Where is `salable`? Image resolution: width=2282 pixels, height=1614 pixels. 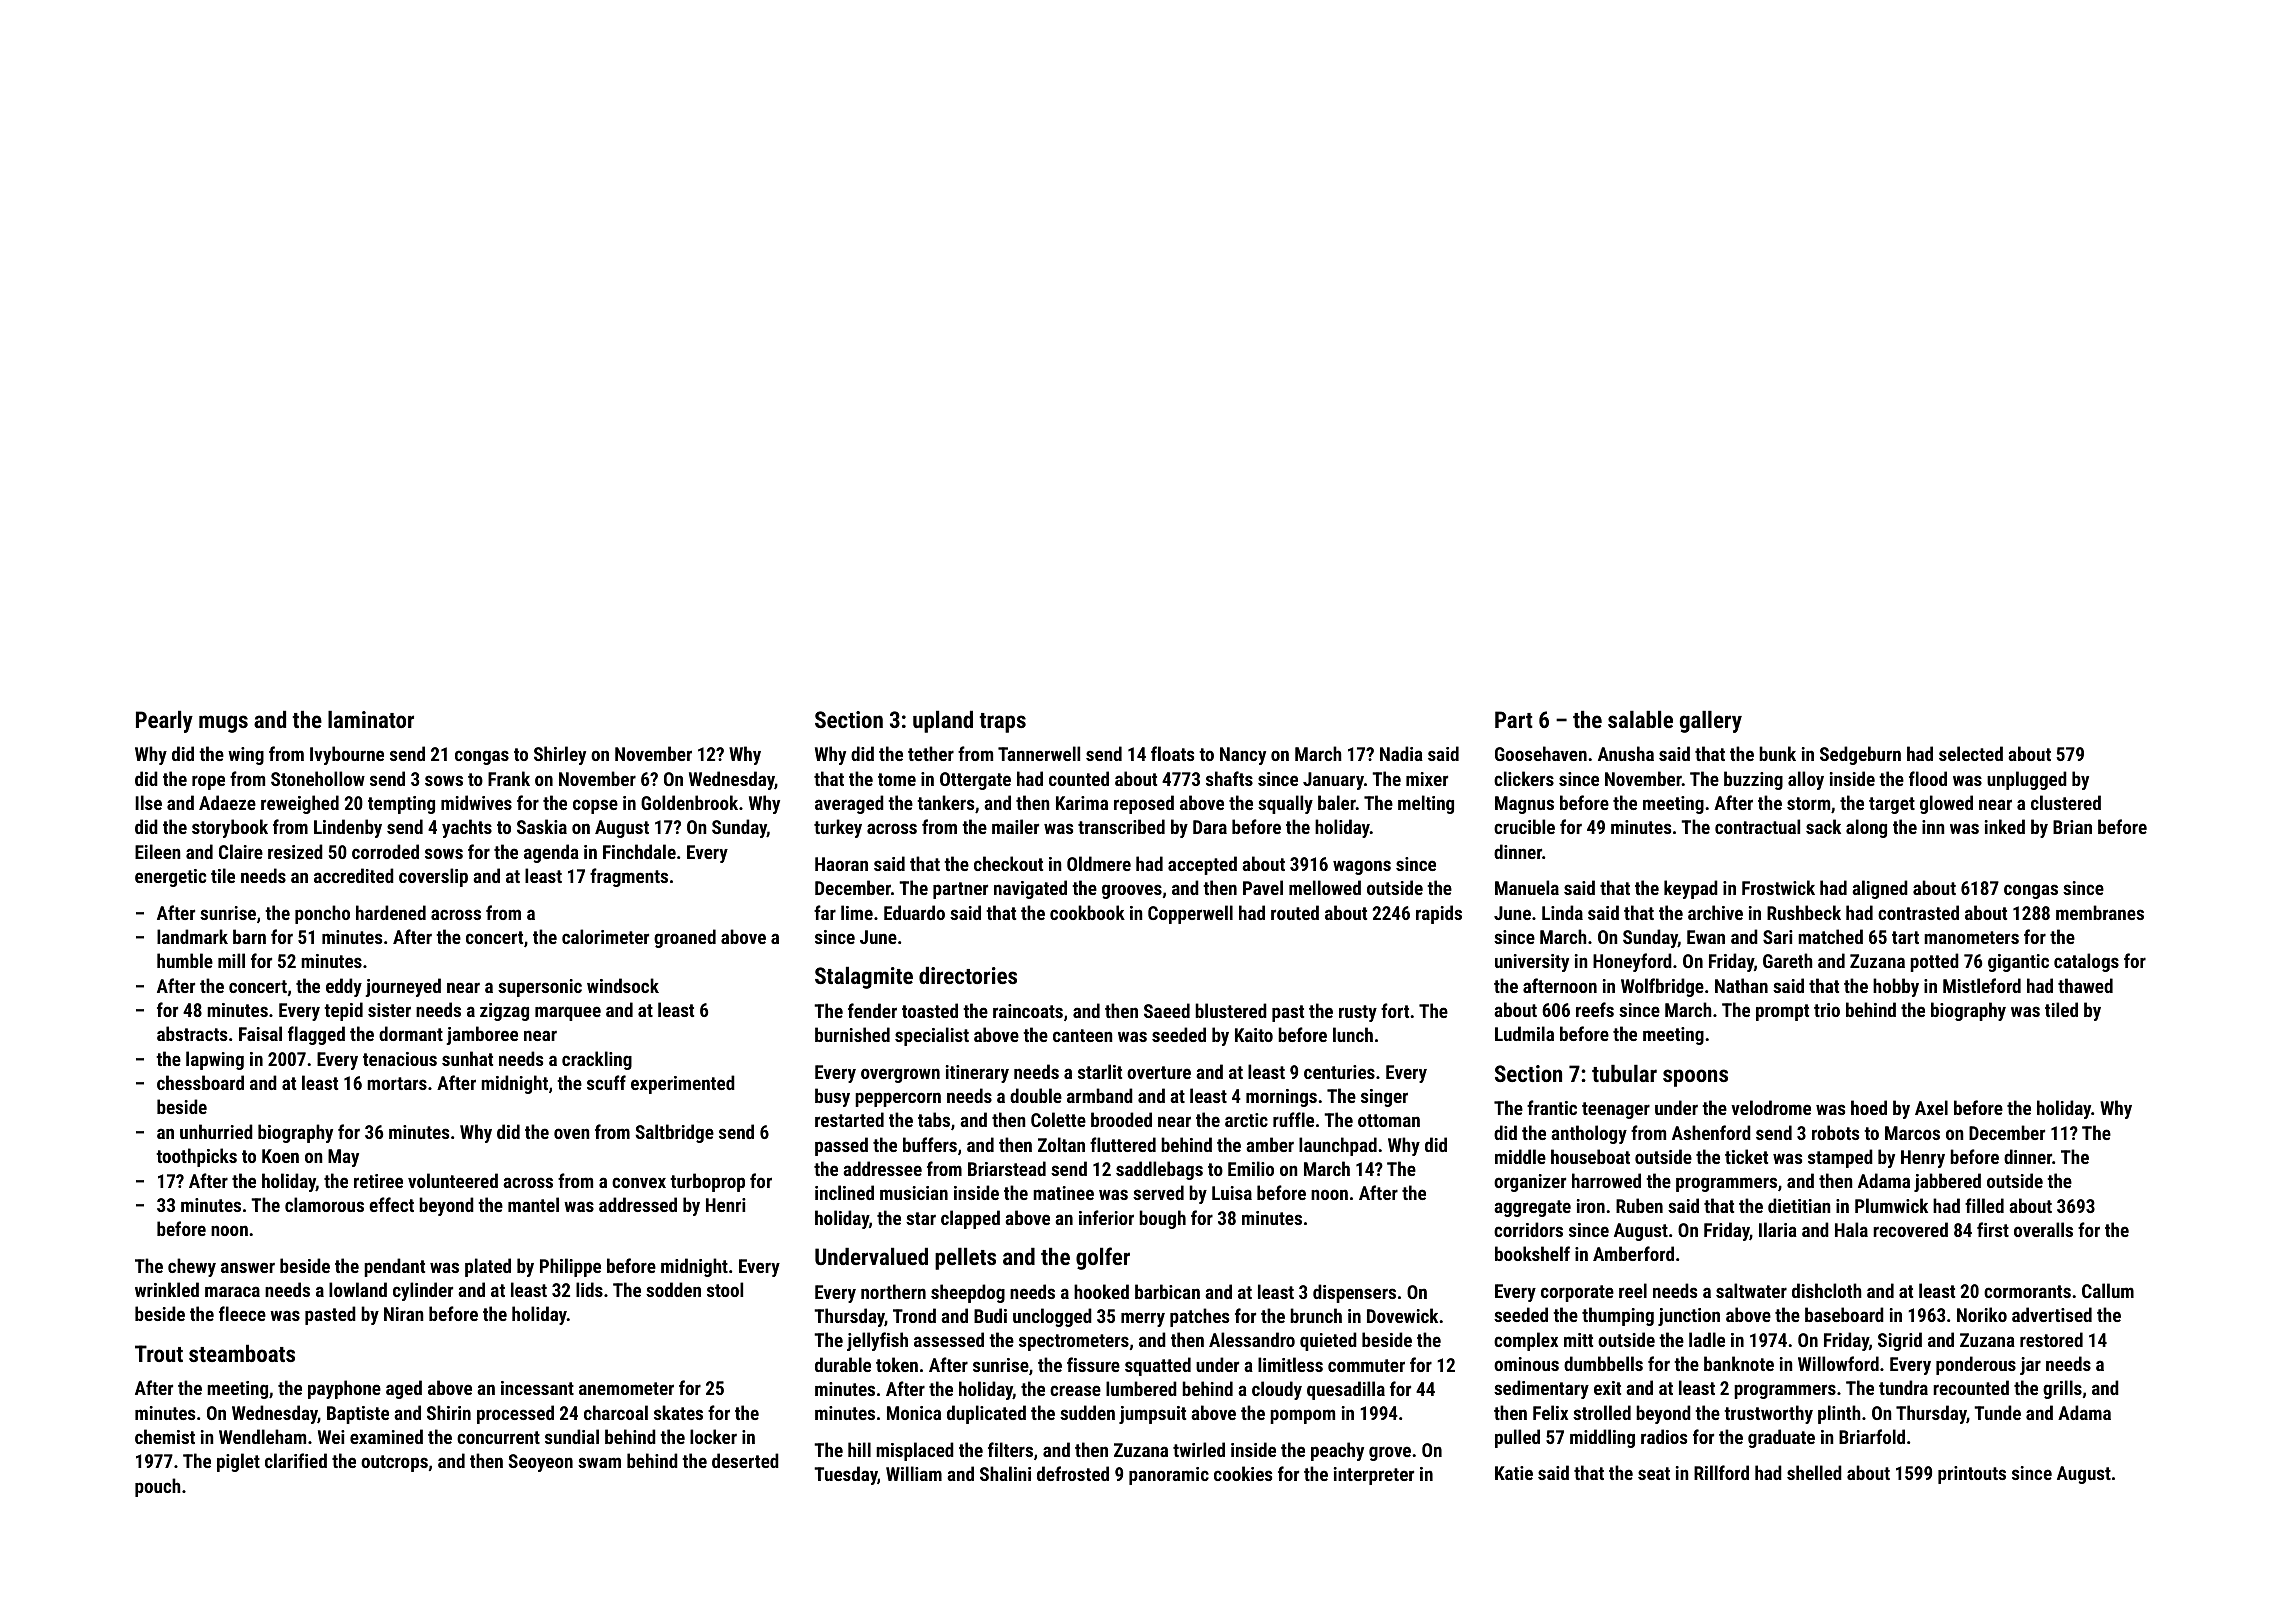 salable is located at coordinates (1640, 719).
